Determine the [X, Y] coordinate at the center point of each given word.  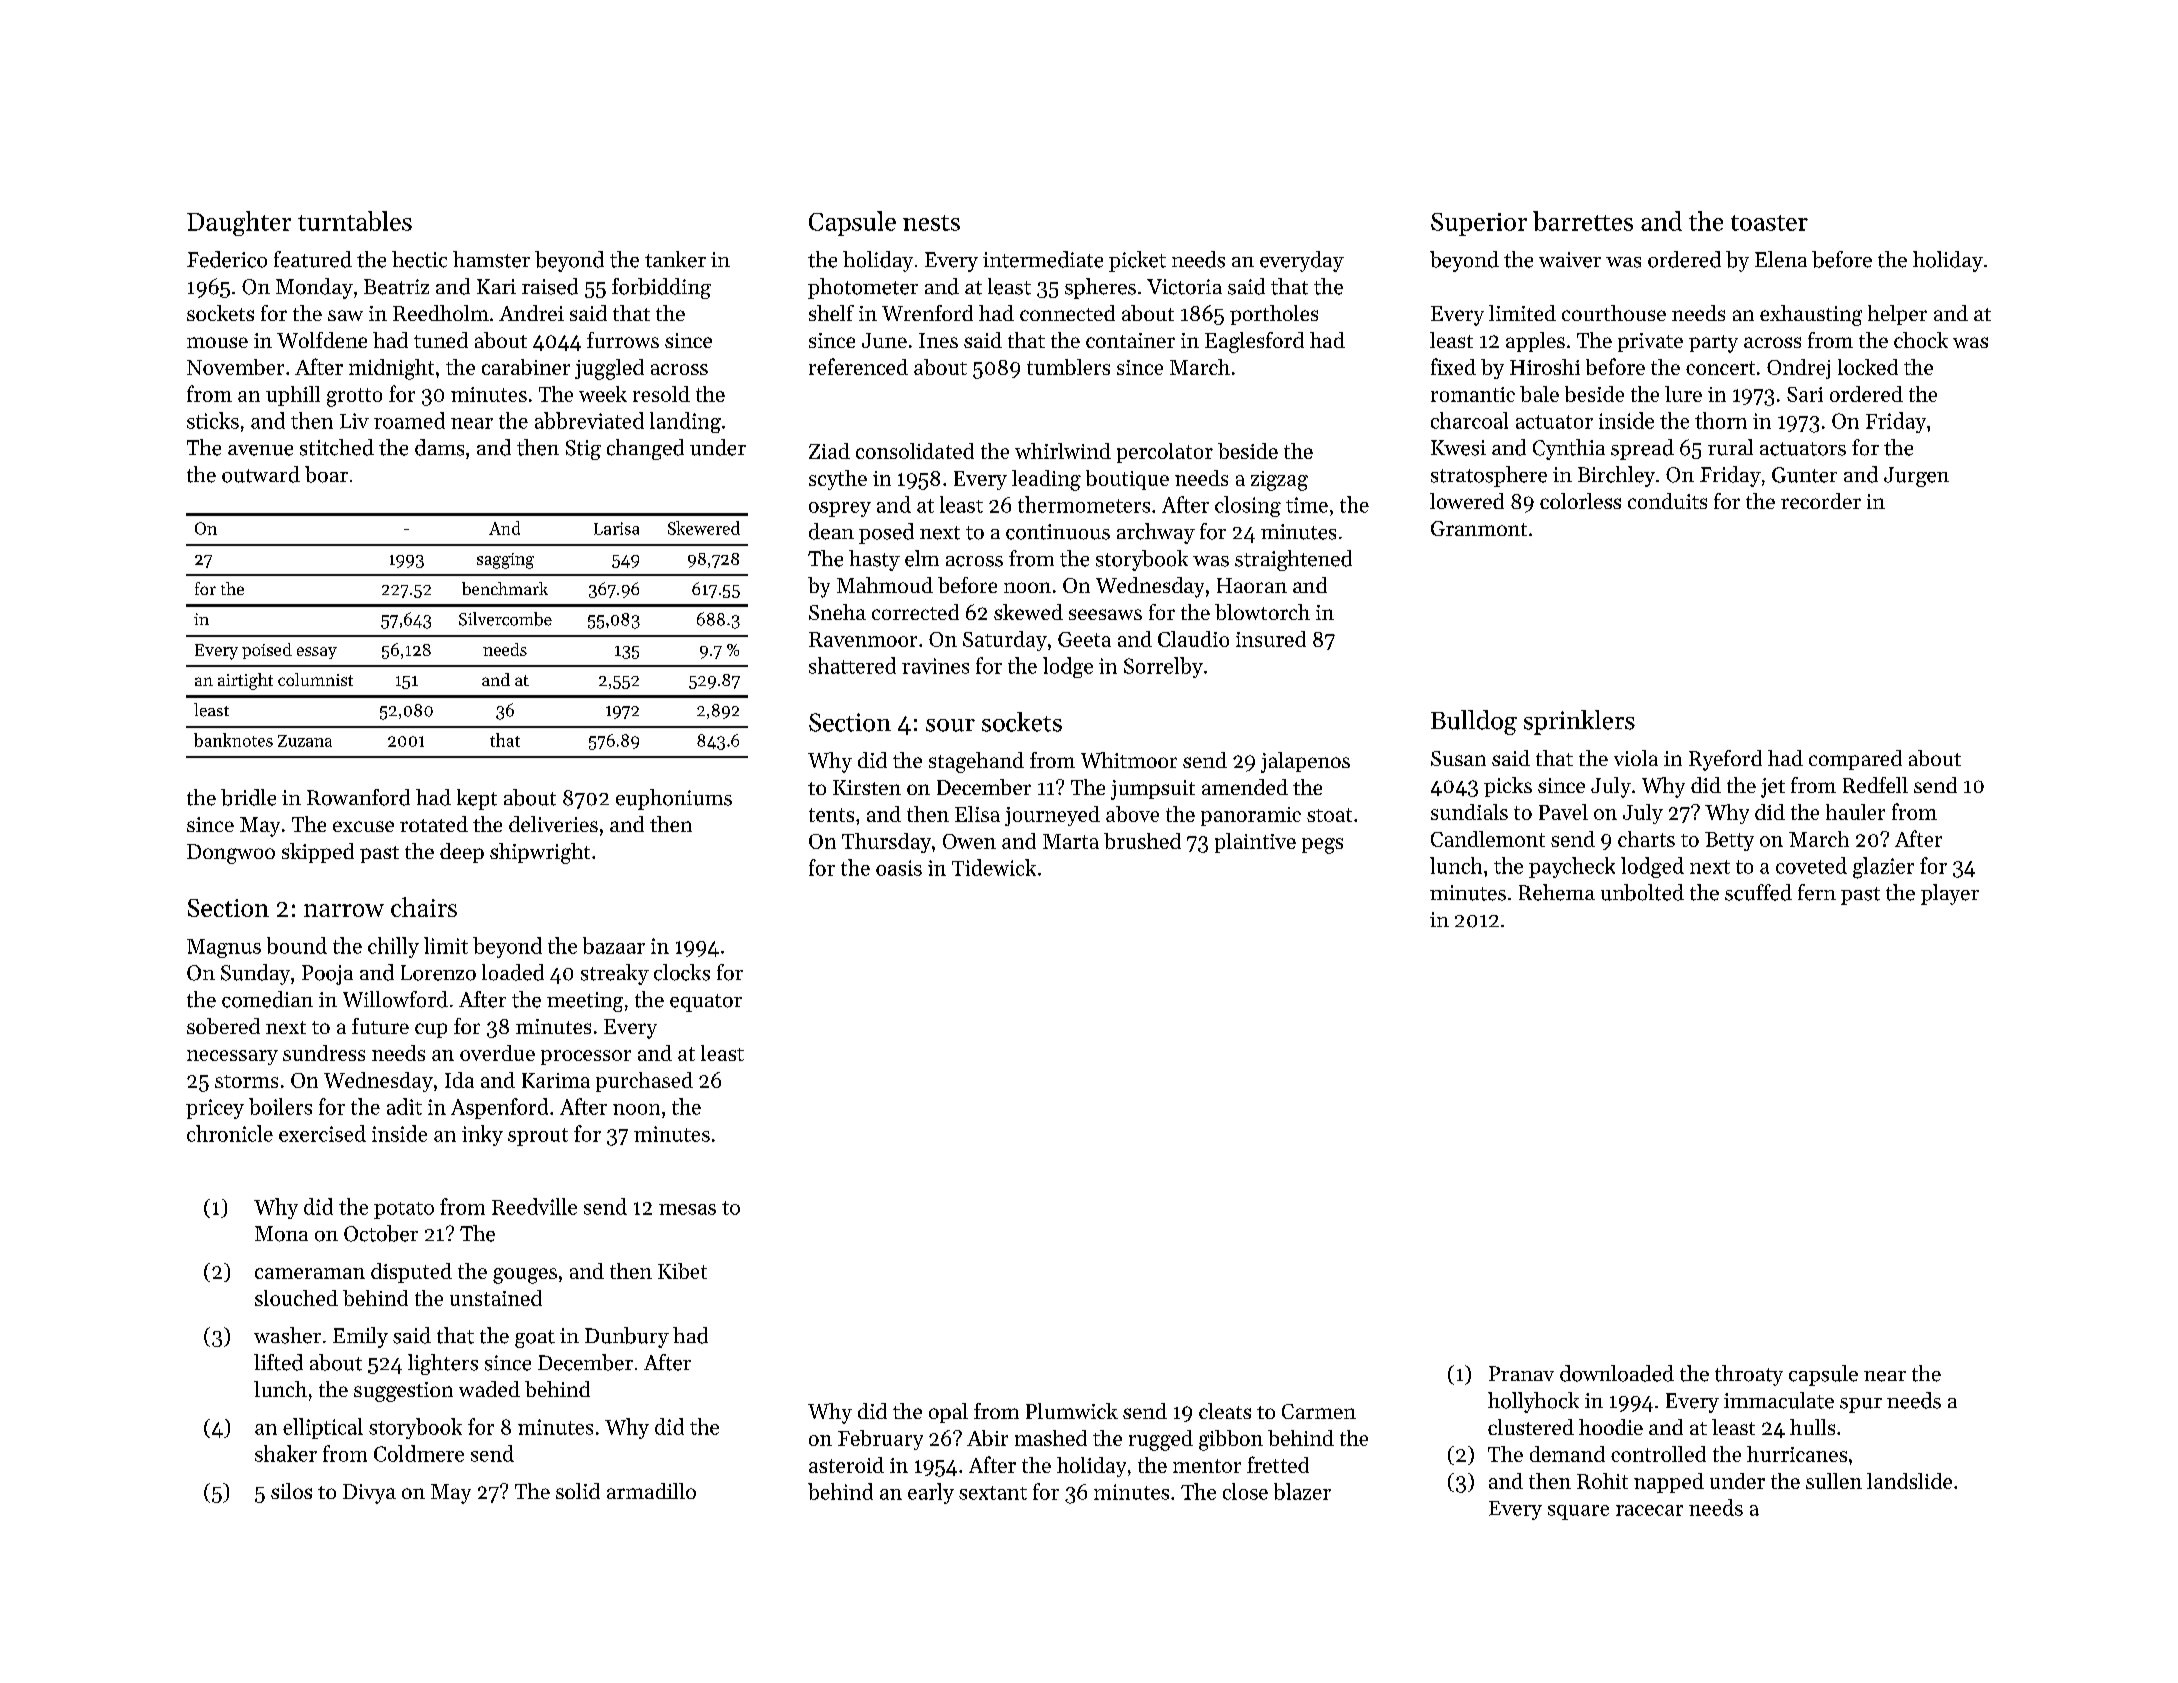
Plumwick [1072, 1411]
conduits [1667, 501]
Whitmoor [1129, 760]
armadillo [651, 1491]
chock [1921, 340]
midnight [391, 369]
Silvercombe [505, 619]
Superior [1479, 224]
